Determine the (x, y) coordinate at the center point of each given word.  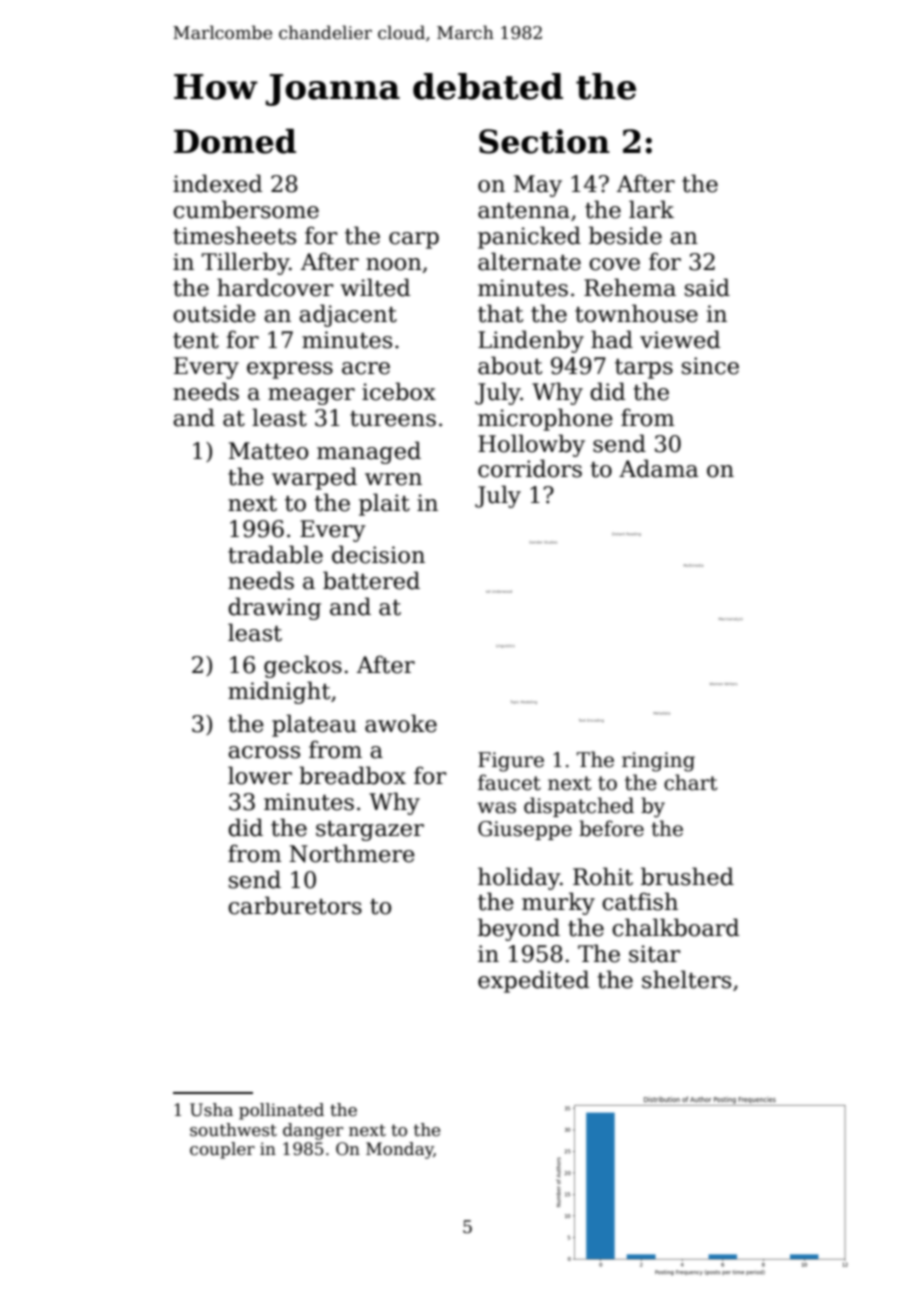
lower (260, 775)
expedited (533, 981)
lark (651, 209)
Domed (235, 141)
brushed (687, 876)
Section (544, 141)
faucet (509, 782)
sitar (654, 954)
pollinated (281, 1111)
